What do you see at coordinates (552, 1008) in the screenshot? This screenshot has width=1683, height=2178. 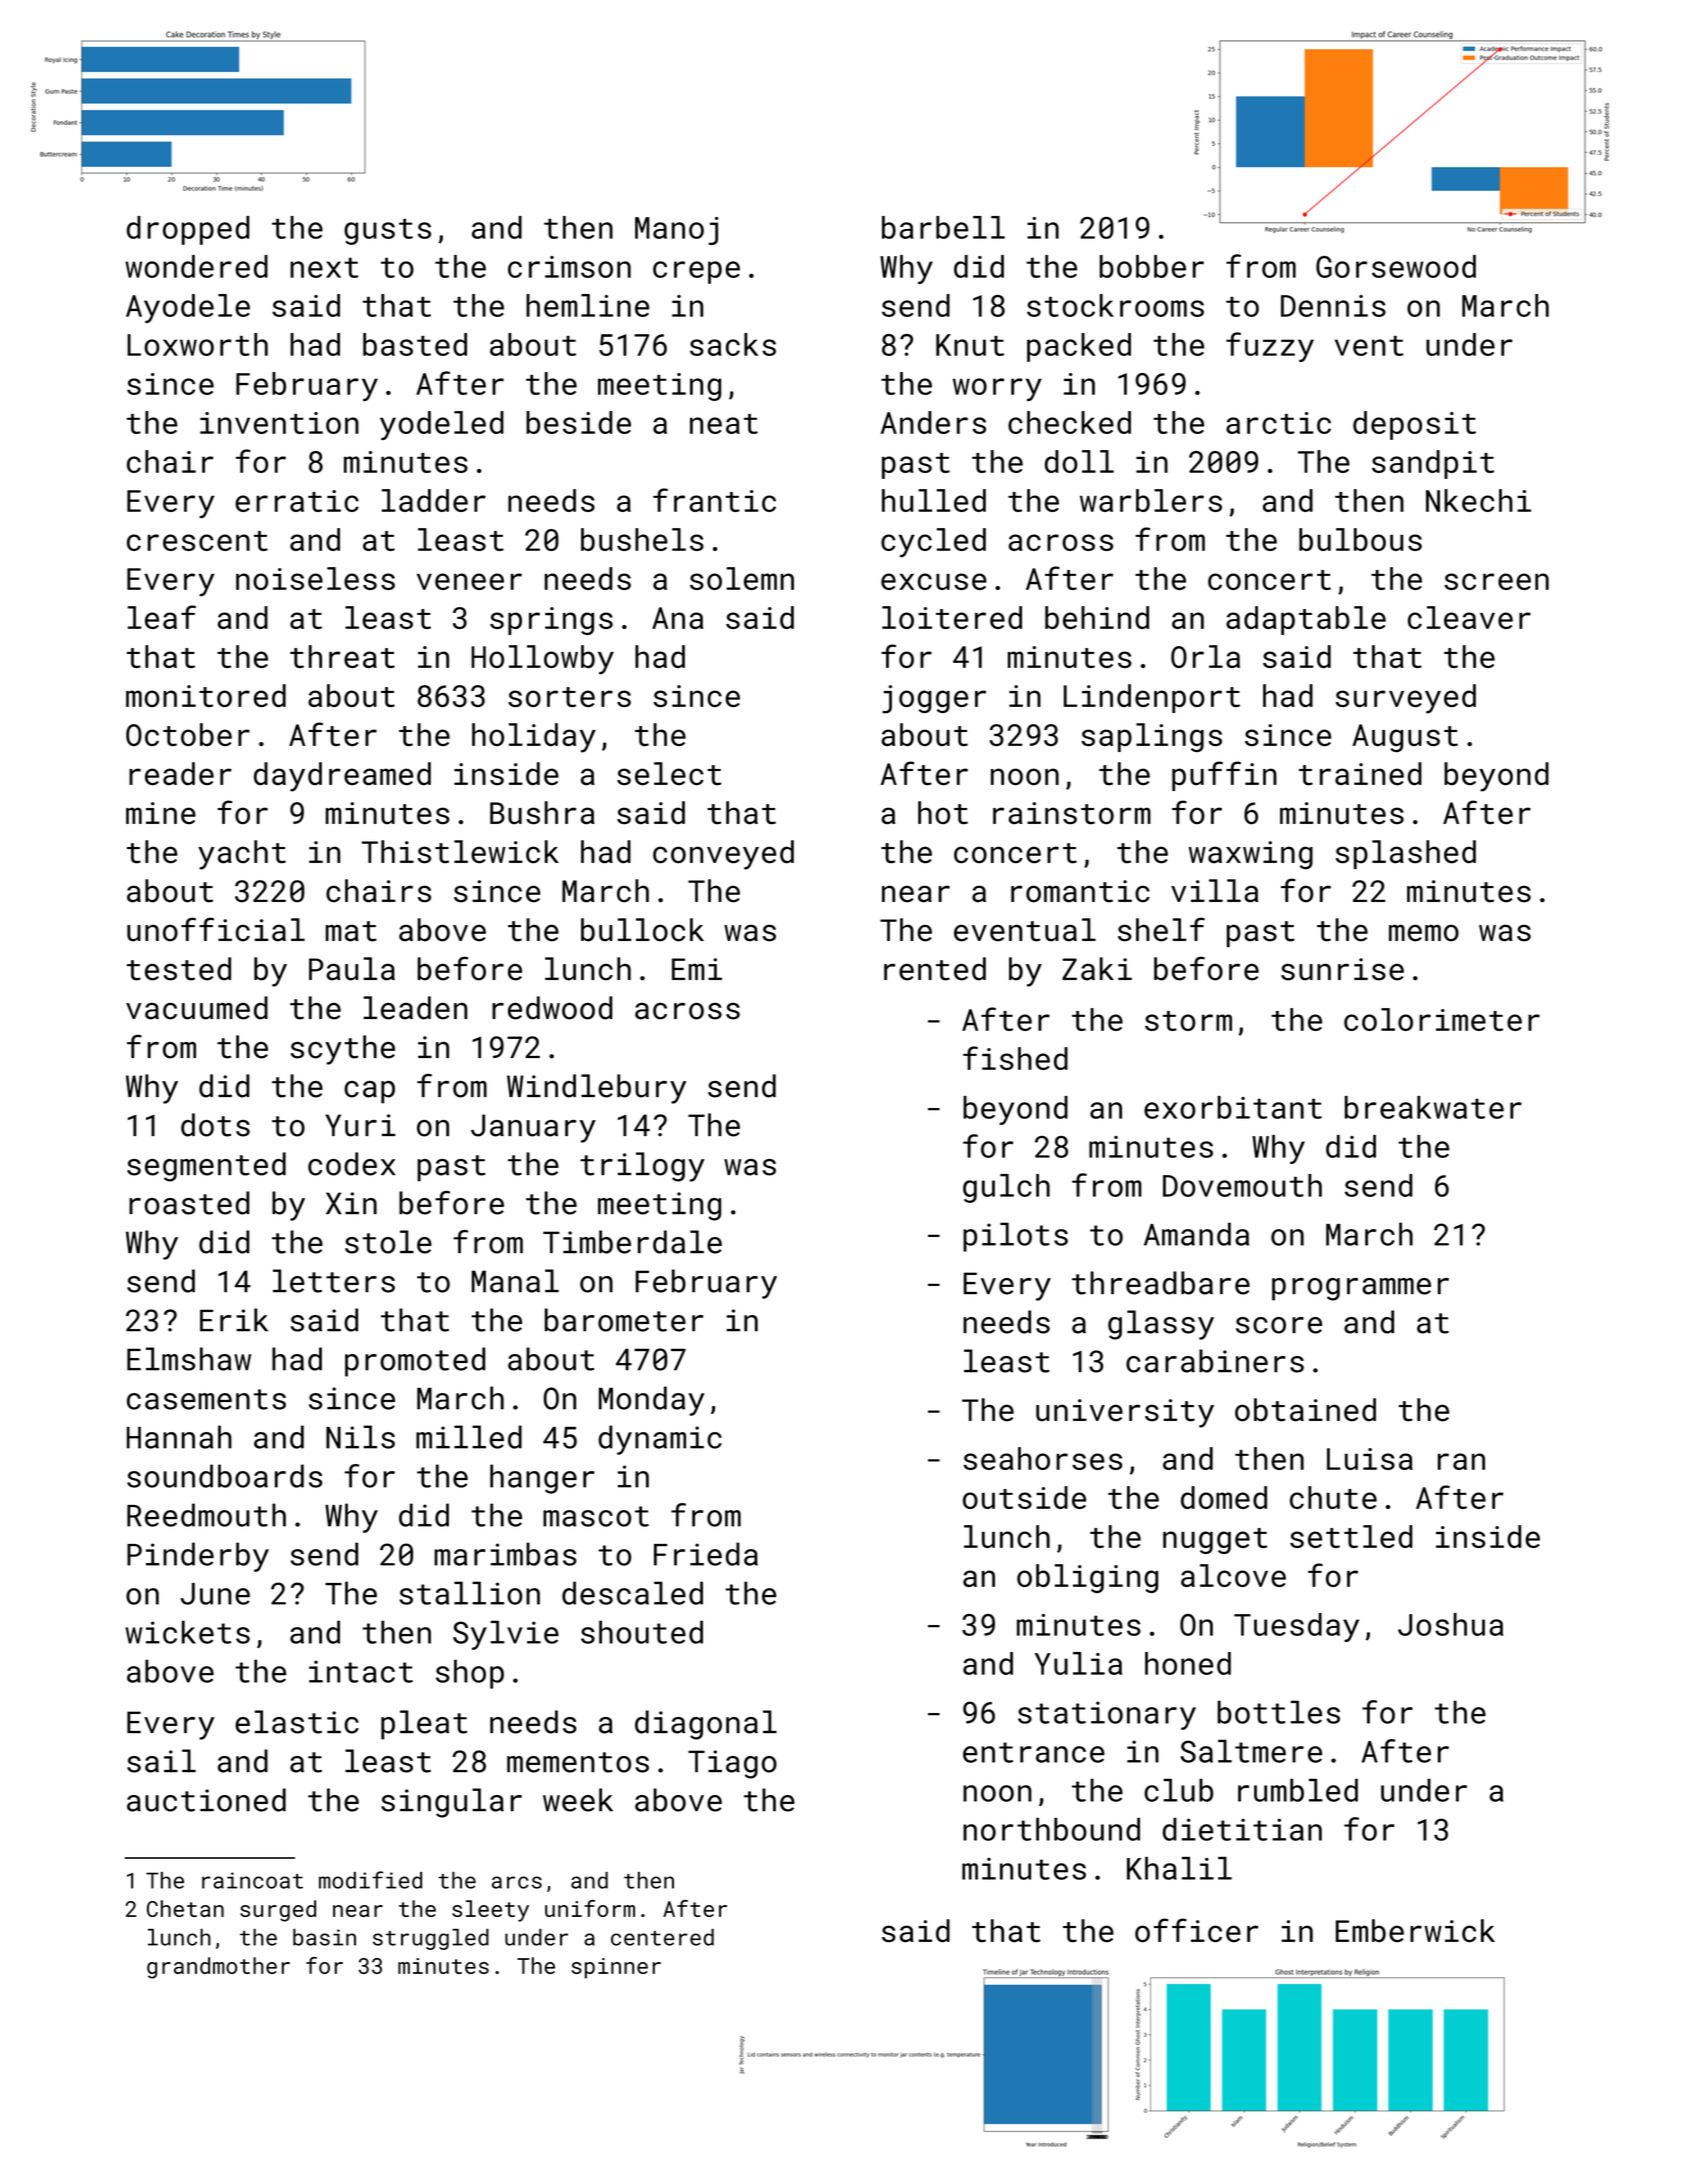 I see `redwood` at bounding box center [552, 1008].
